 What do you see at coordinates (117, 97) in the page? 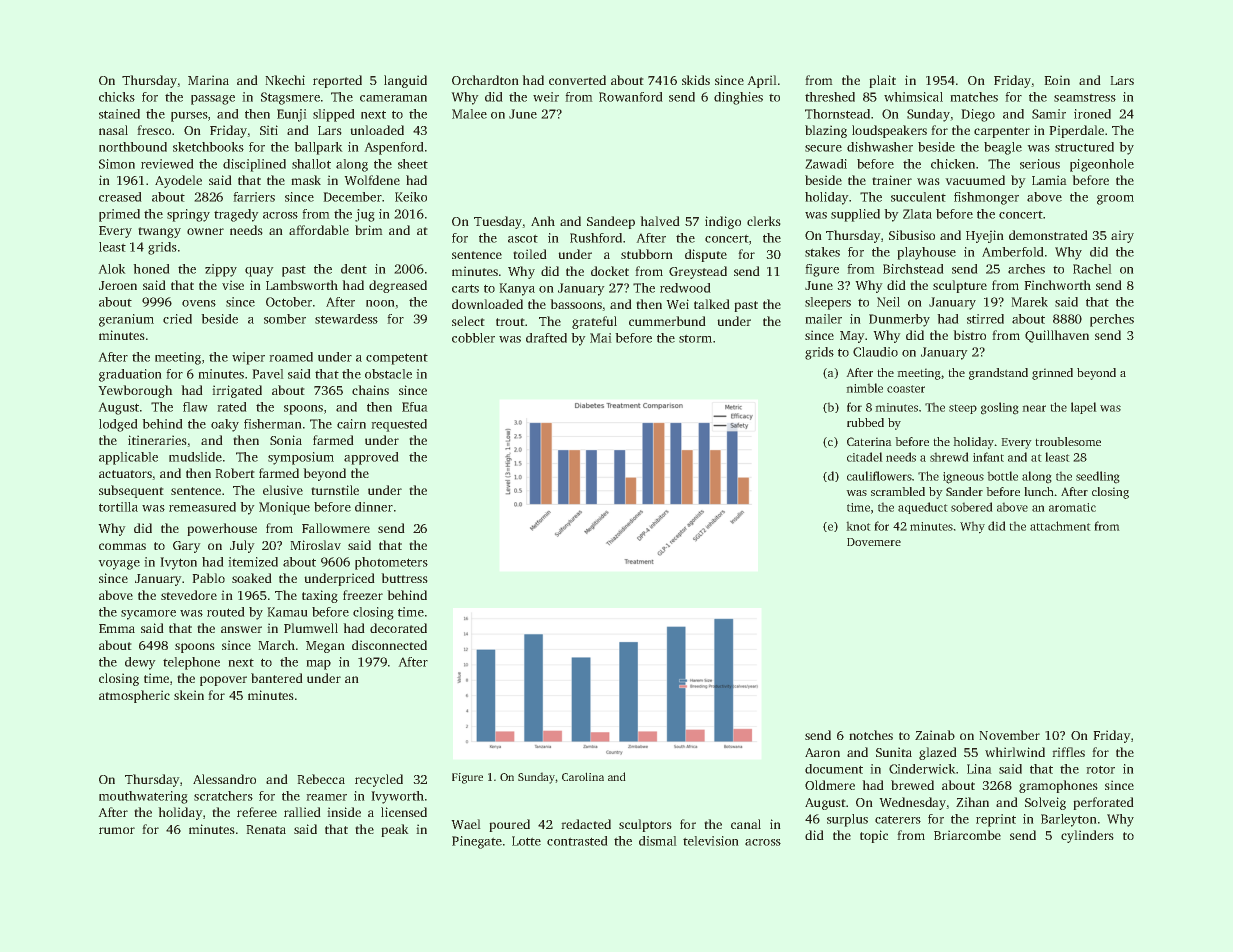
I see `chicks` at bounding box center [117, 97].
